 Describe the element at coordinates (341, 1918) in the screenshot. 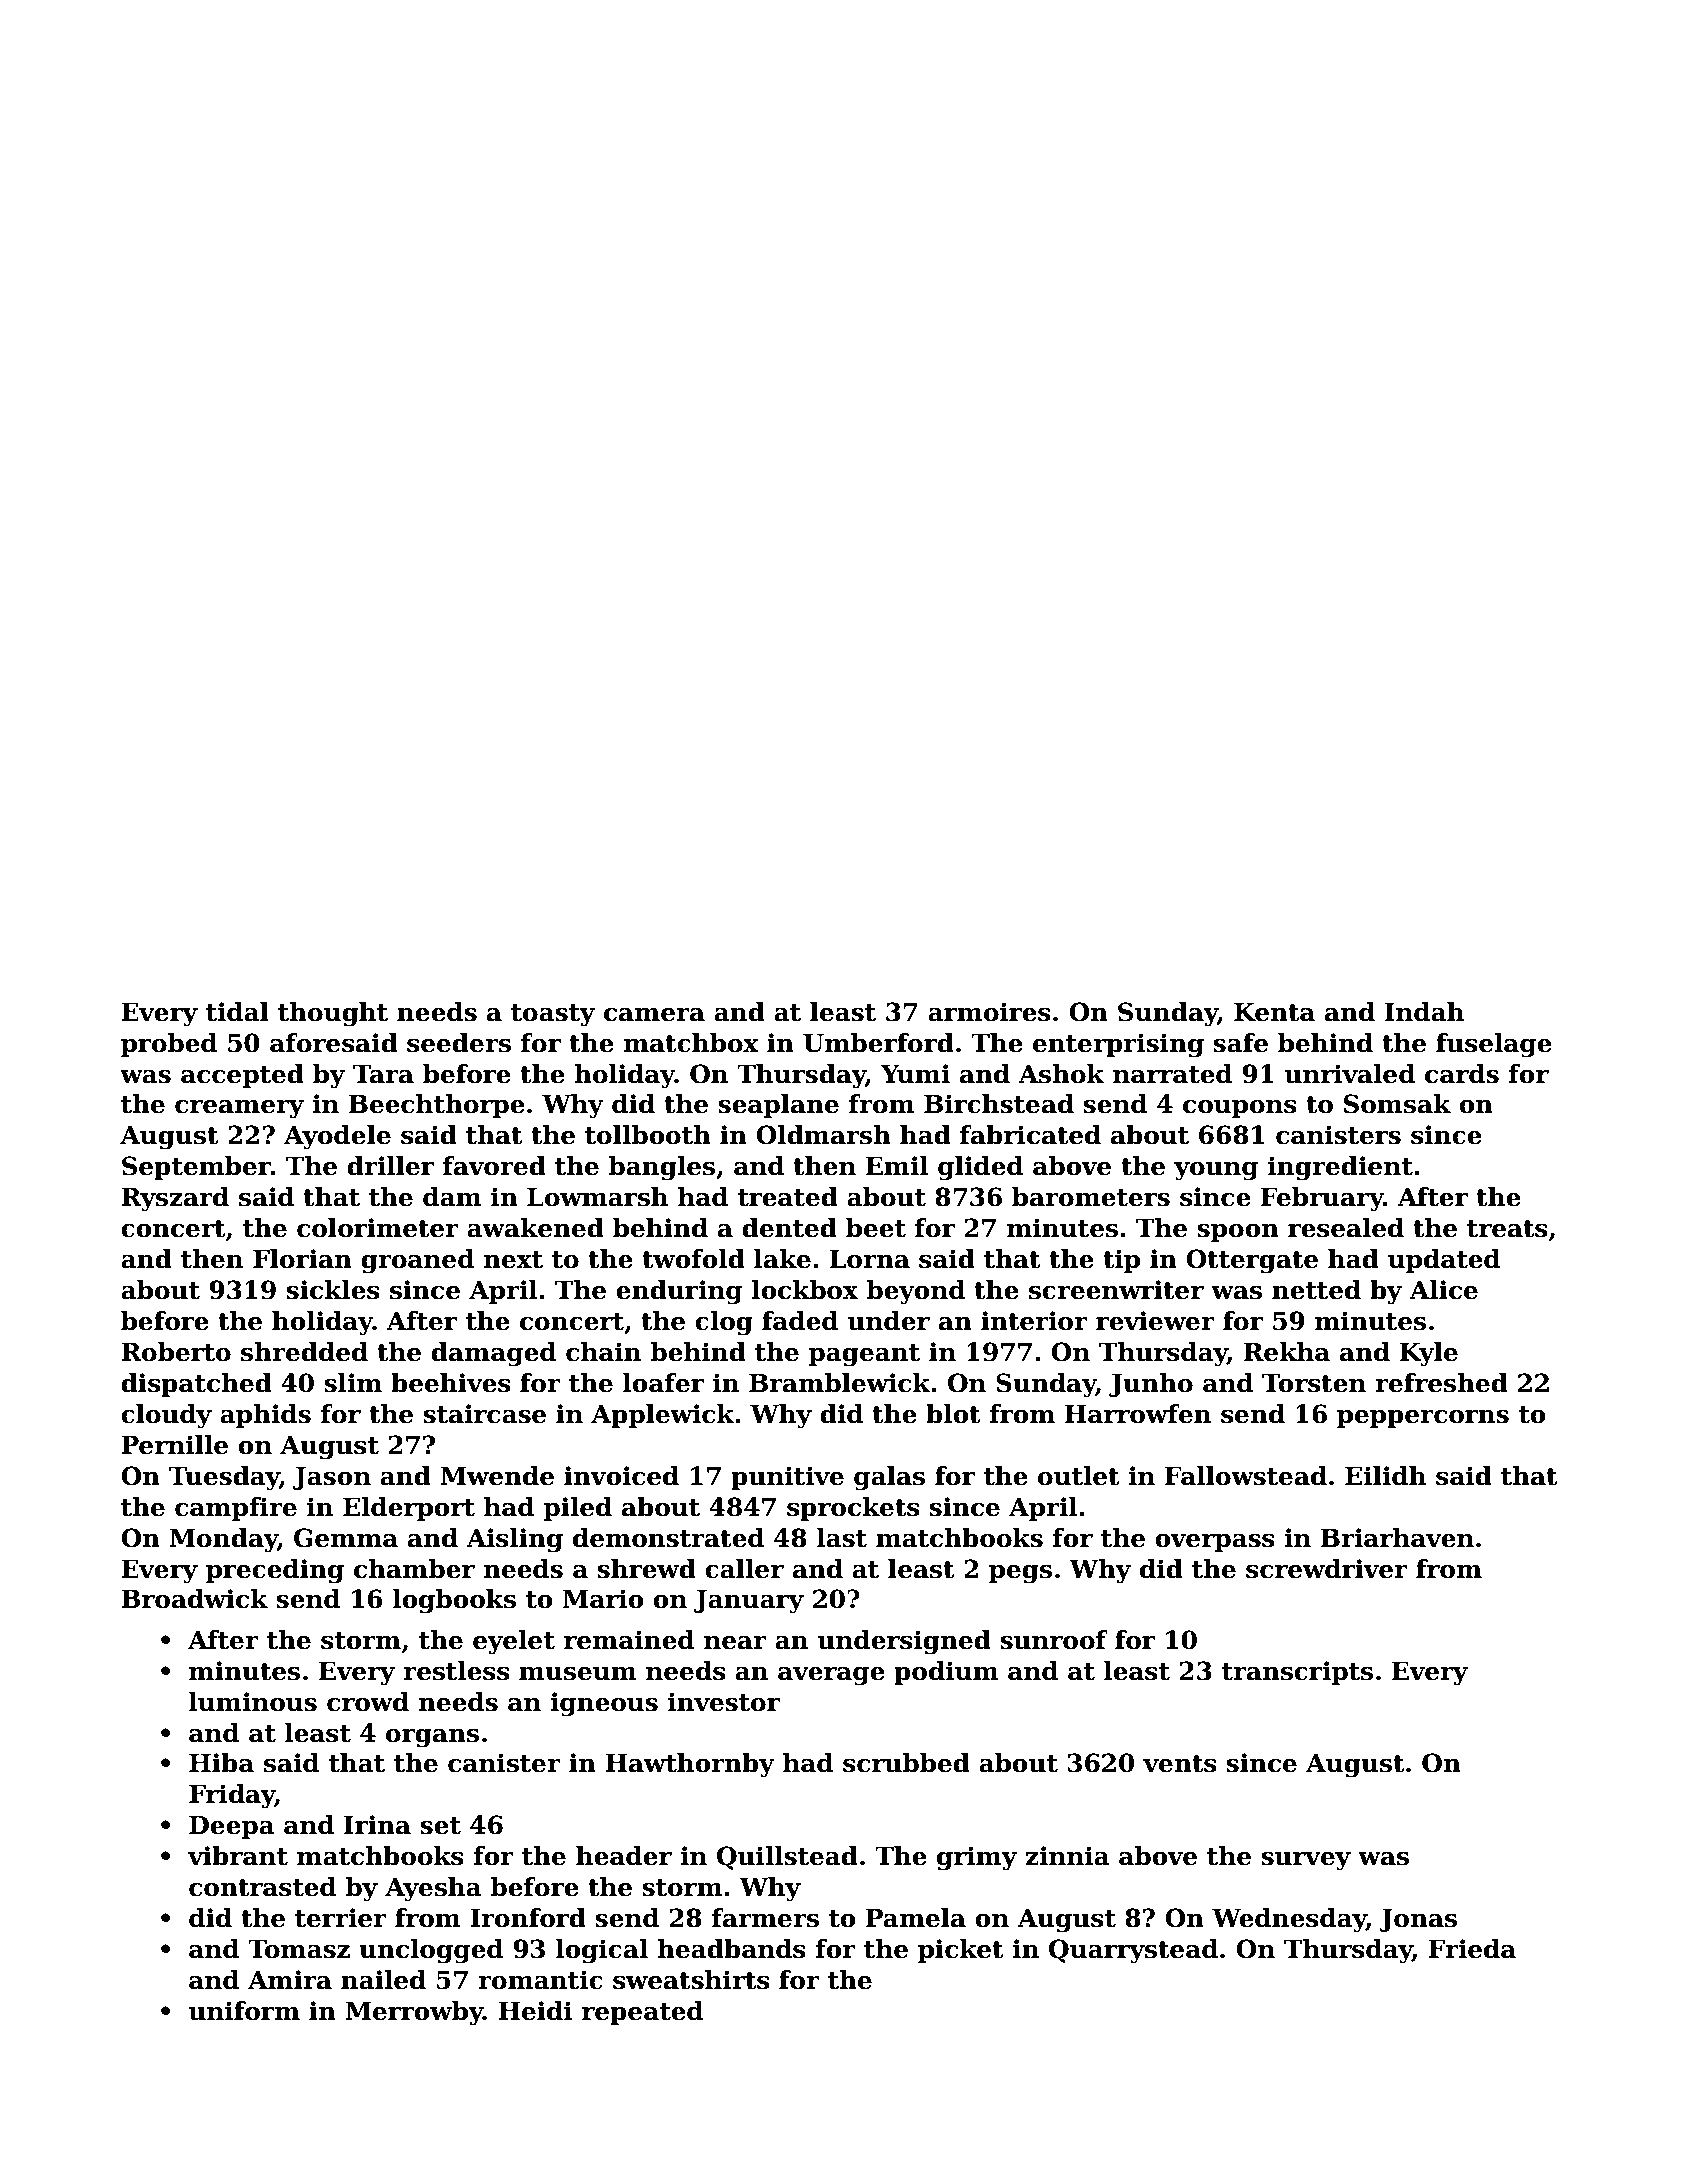

I see `terrier` at that location.
